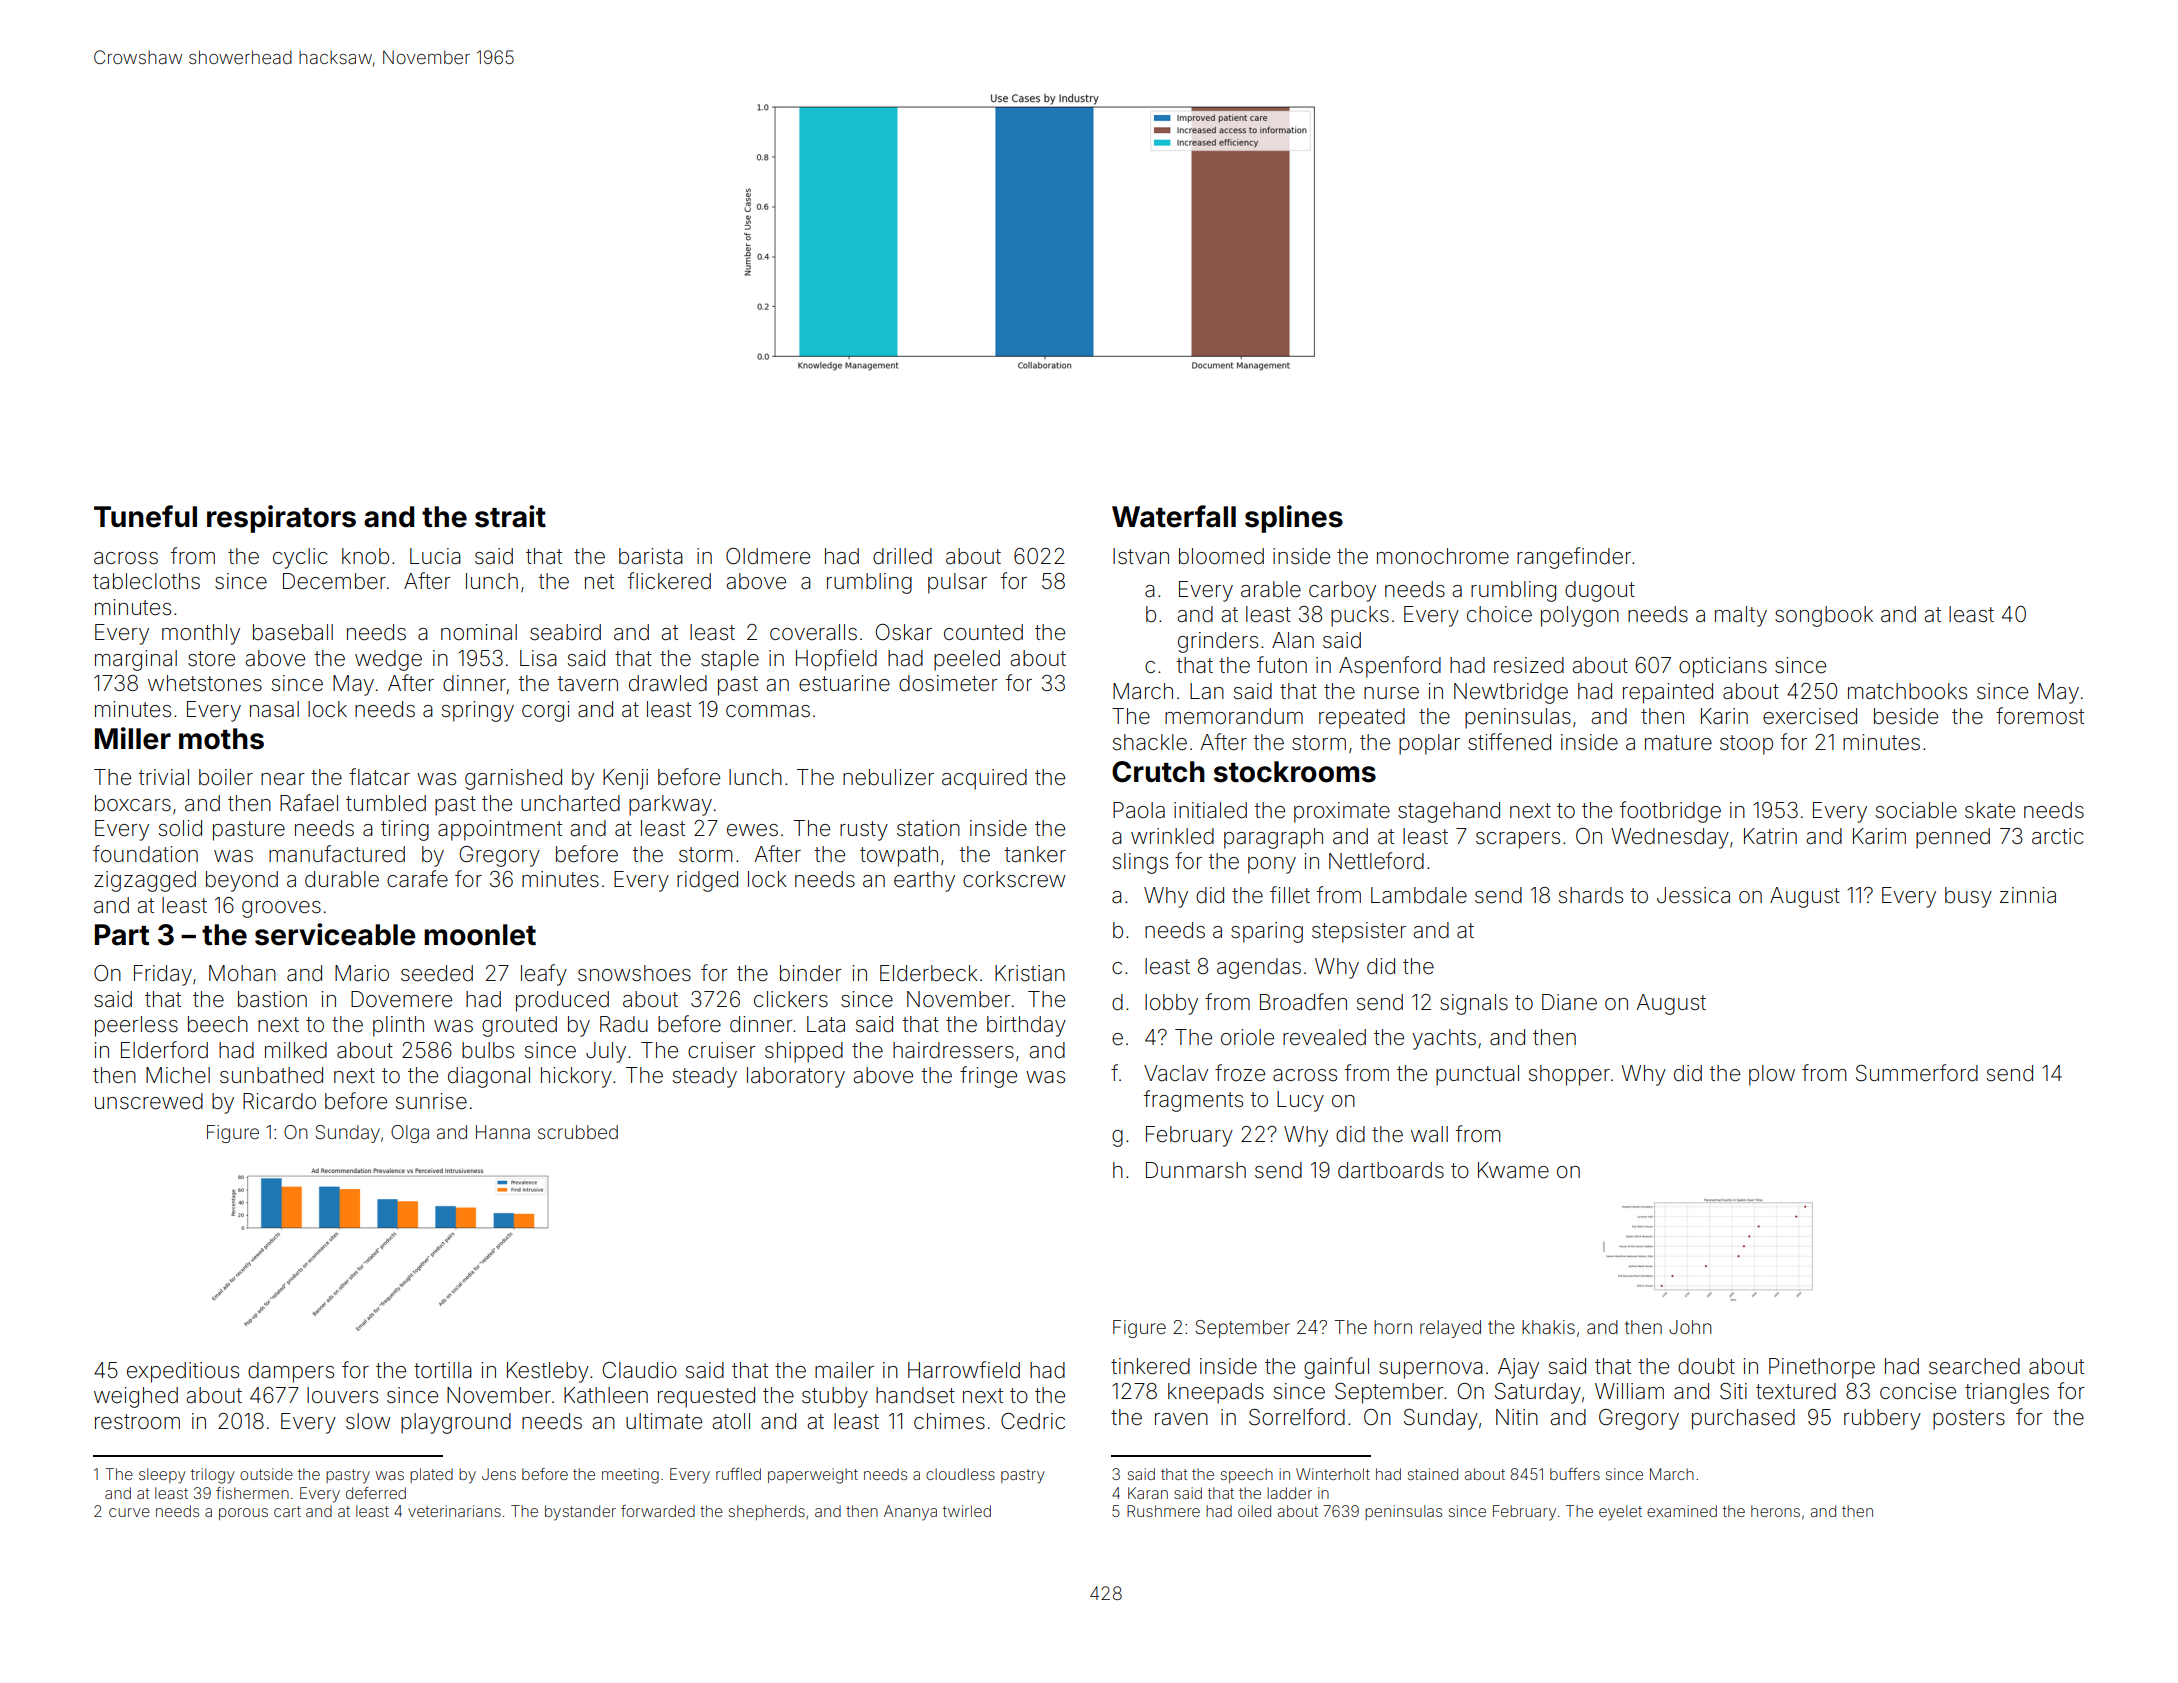  Describe the element at coordinates (924, 881) in the screenshot. I see `earthy` at that location.
